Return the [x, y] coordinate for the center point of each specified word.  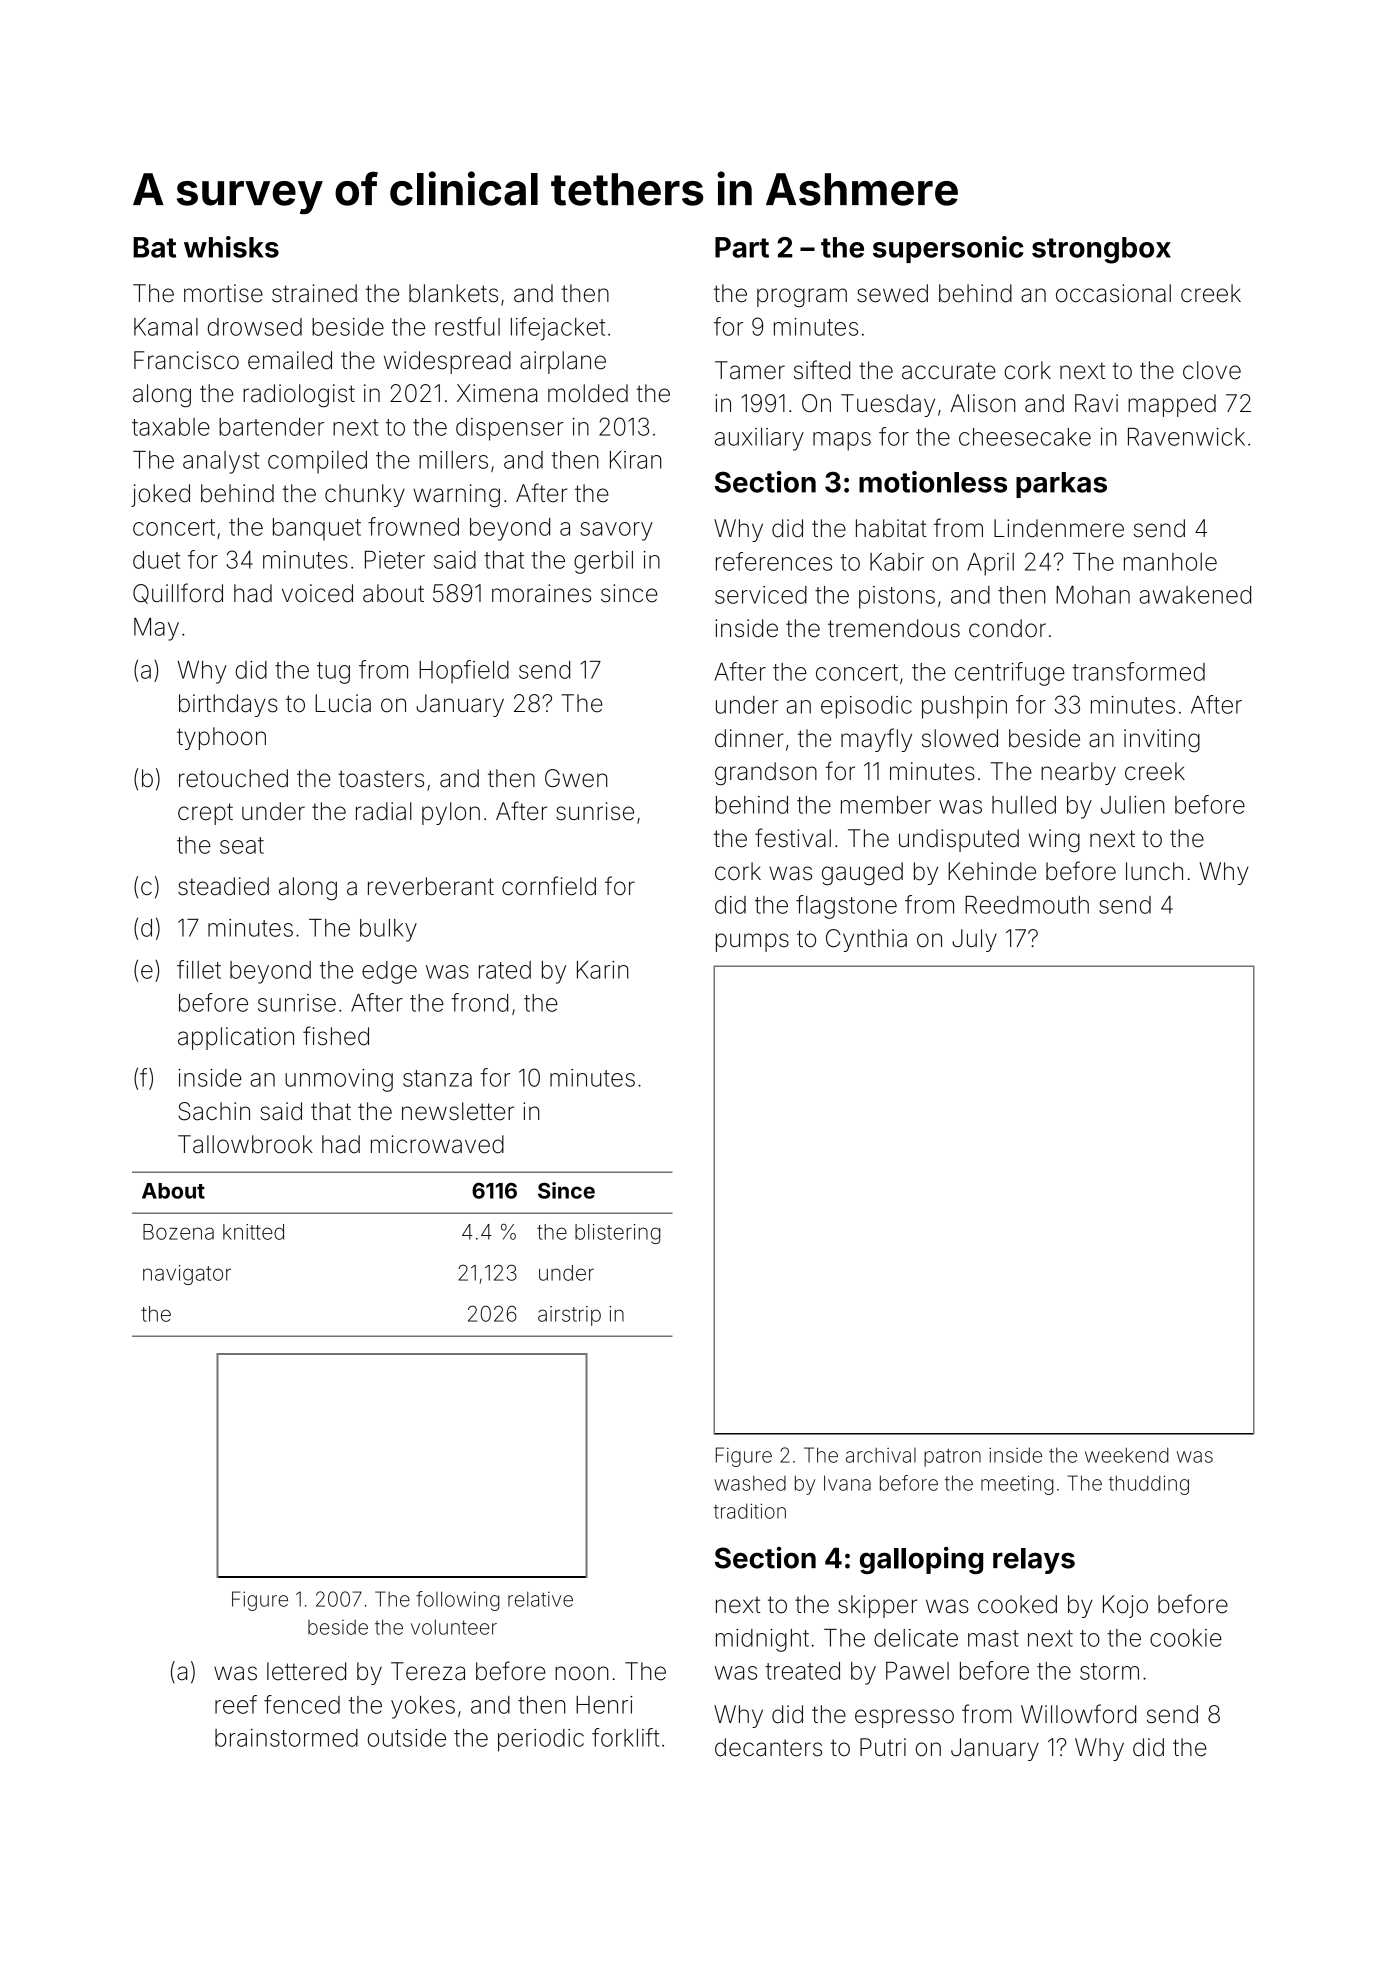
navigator [187, 1275]
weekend [1127, 1455]
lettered [306, 1671]
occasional [1113, 293]
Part [742, 247]
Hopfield [464, 672]
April [990, 564]
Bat [154, 247]
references [774, 561]
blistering [617, 1234]
